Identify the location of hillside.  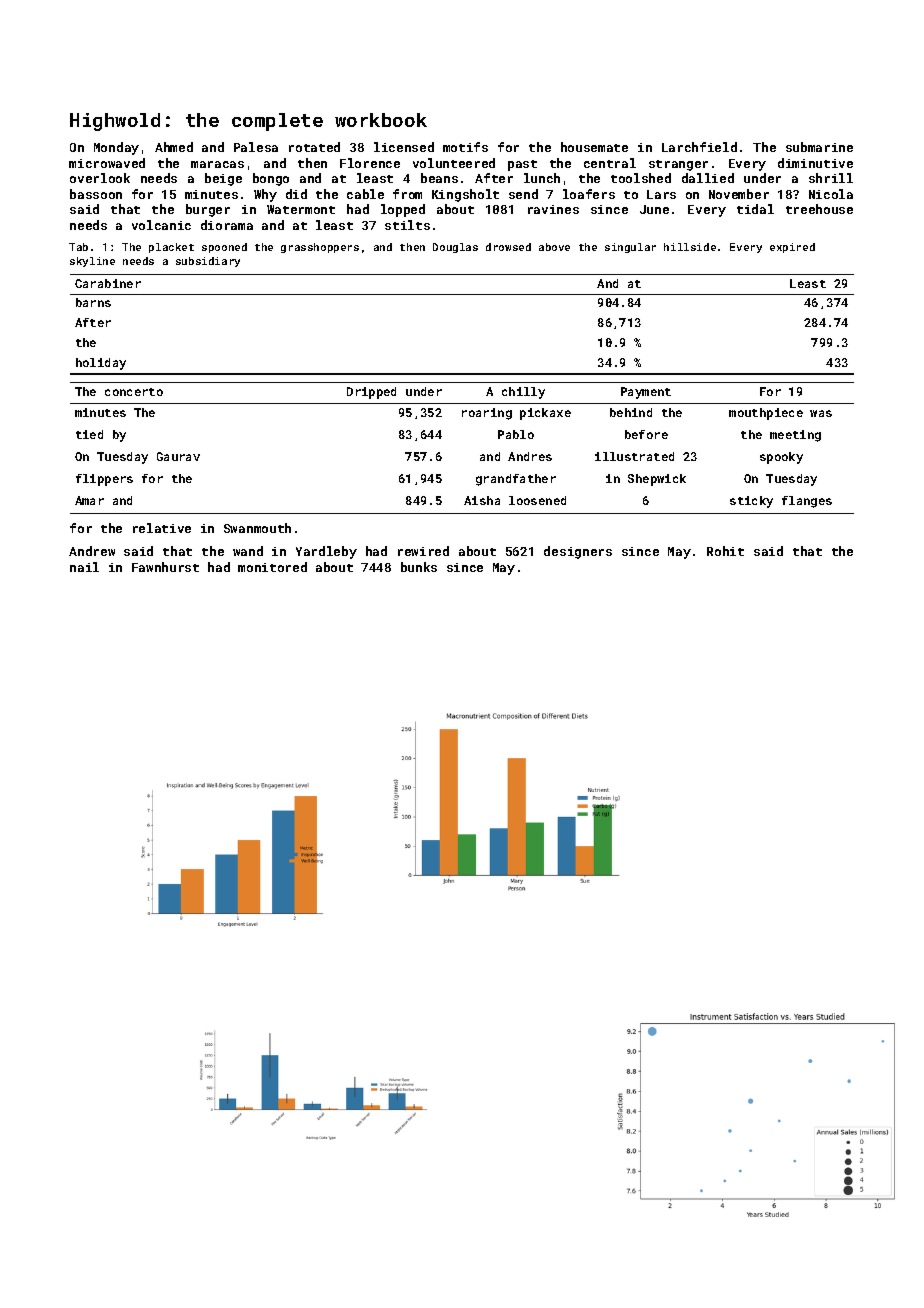
(690, 247).
